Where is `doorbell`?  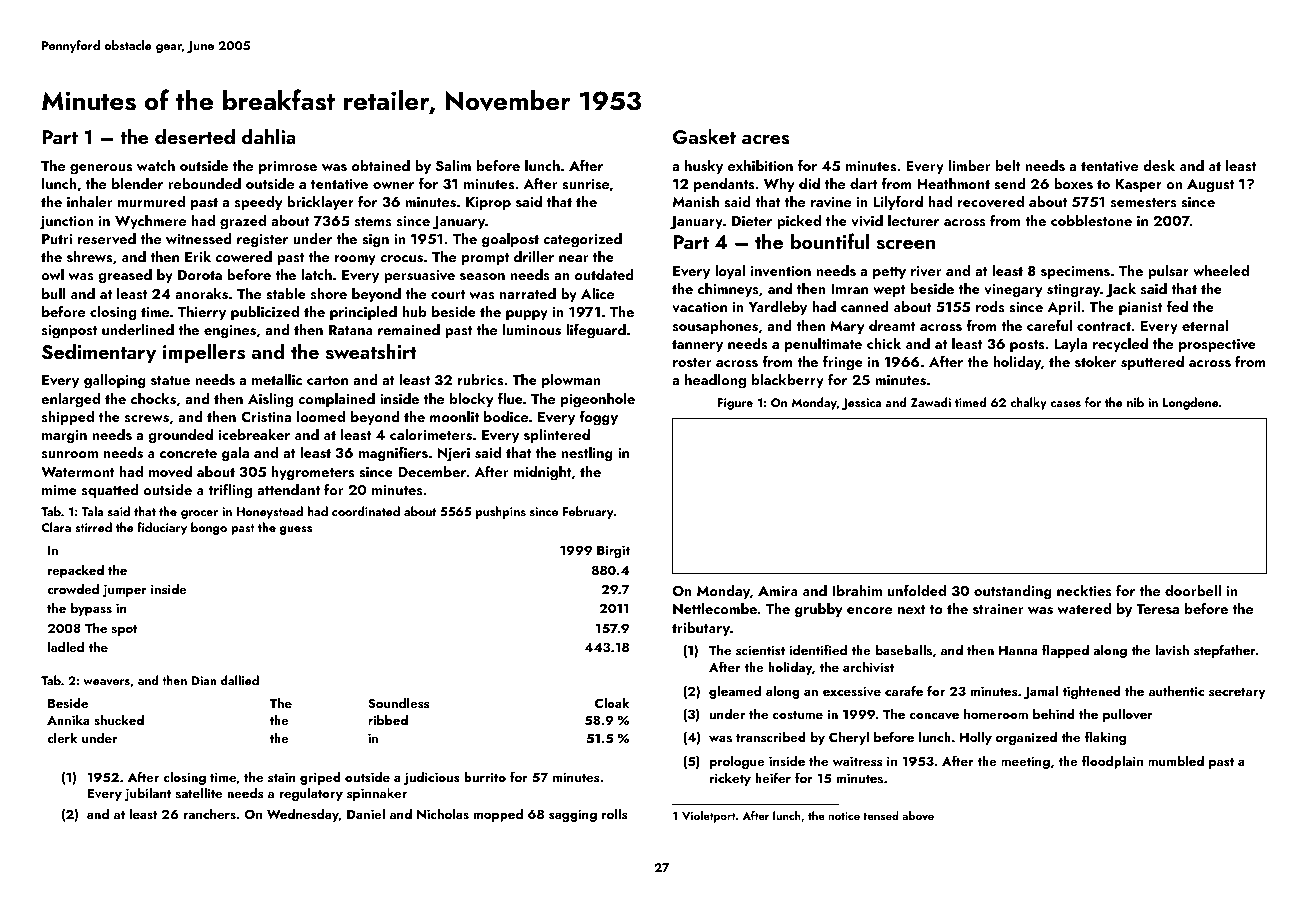 doorbell is located at coordinates (1193, 590).
